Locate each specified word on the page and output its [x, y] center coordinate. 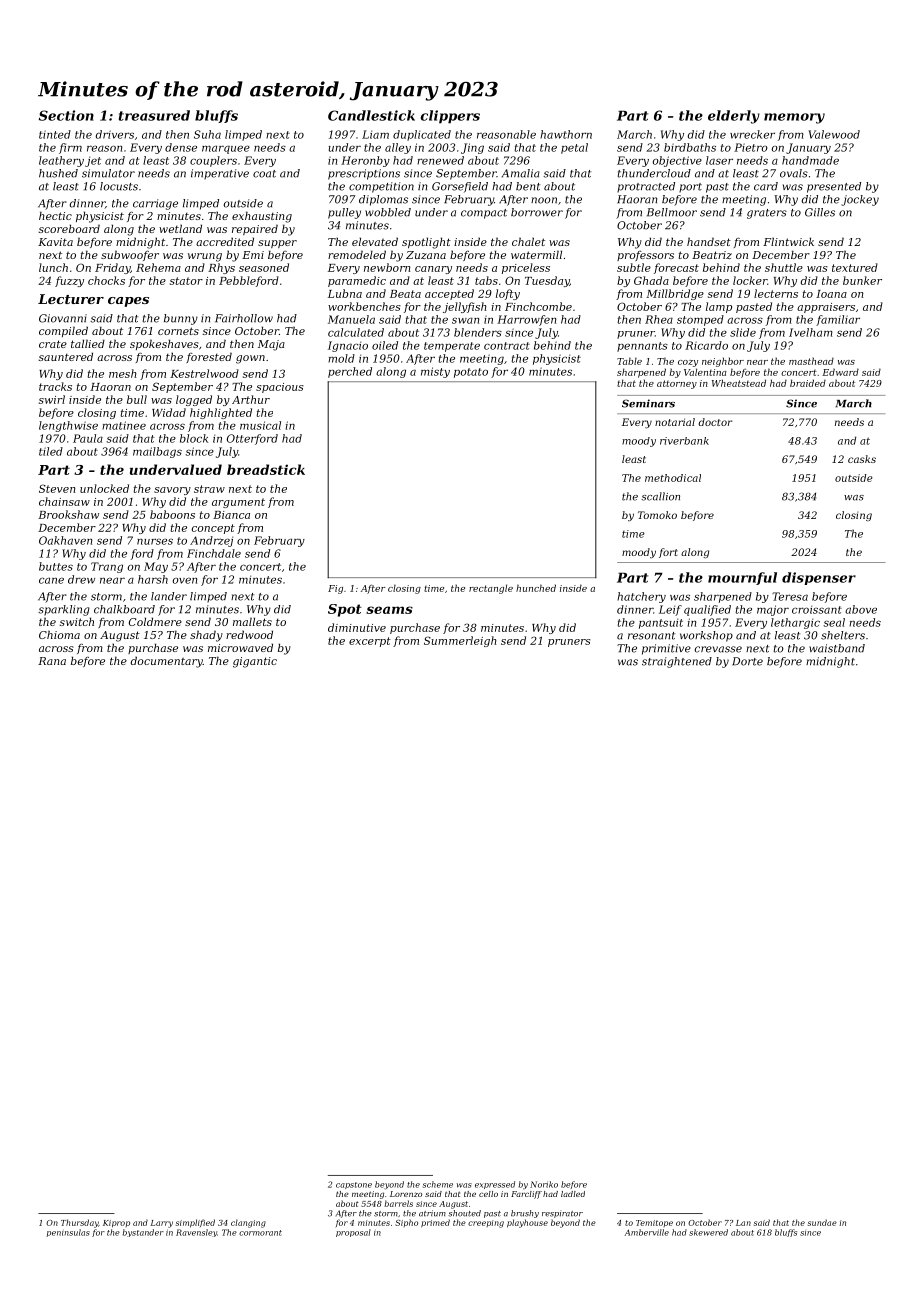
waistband [837, 648]
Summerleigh [460, 641]
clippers [450, 117]
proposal [353, 1233]
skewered [708, 1232]
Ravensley [196, 1233]
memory [794, 118]
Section [66, 115]
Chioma [59, 634]
